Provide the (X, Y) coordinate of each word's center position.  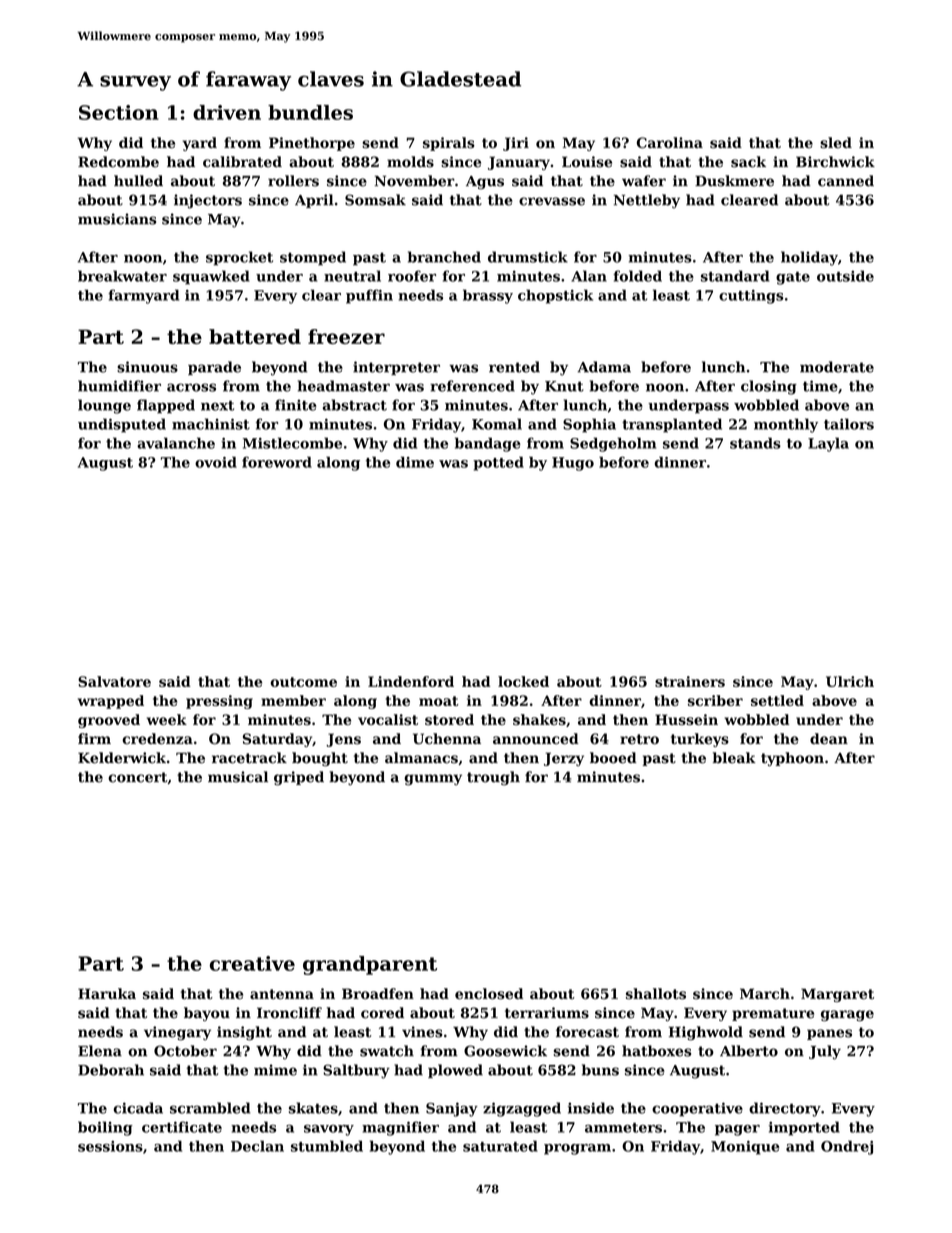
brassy (488, 296)
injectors (208, 201)
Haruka (107, 993)
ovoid (216, 462)
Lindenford (411, 681)
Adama (604, 367)
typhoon (792, 759)
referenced (472, 386)
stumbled (327, 1146)
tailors (849, 424)
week (167, 719)
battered (255, 336)
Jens (343, 740)
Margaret (837, 995)
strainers (690, 681)
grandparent (370, 965)
